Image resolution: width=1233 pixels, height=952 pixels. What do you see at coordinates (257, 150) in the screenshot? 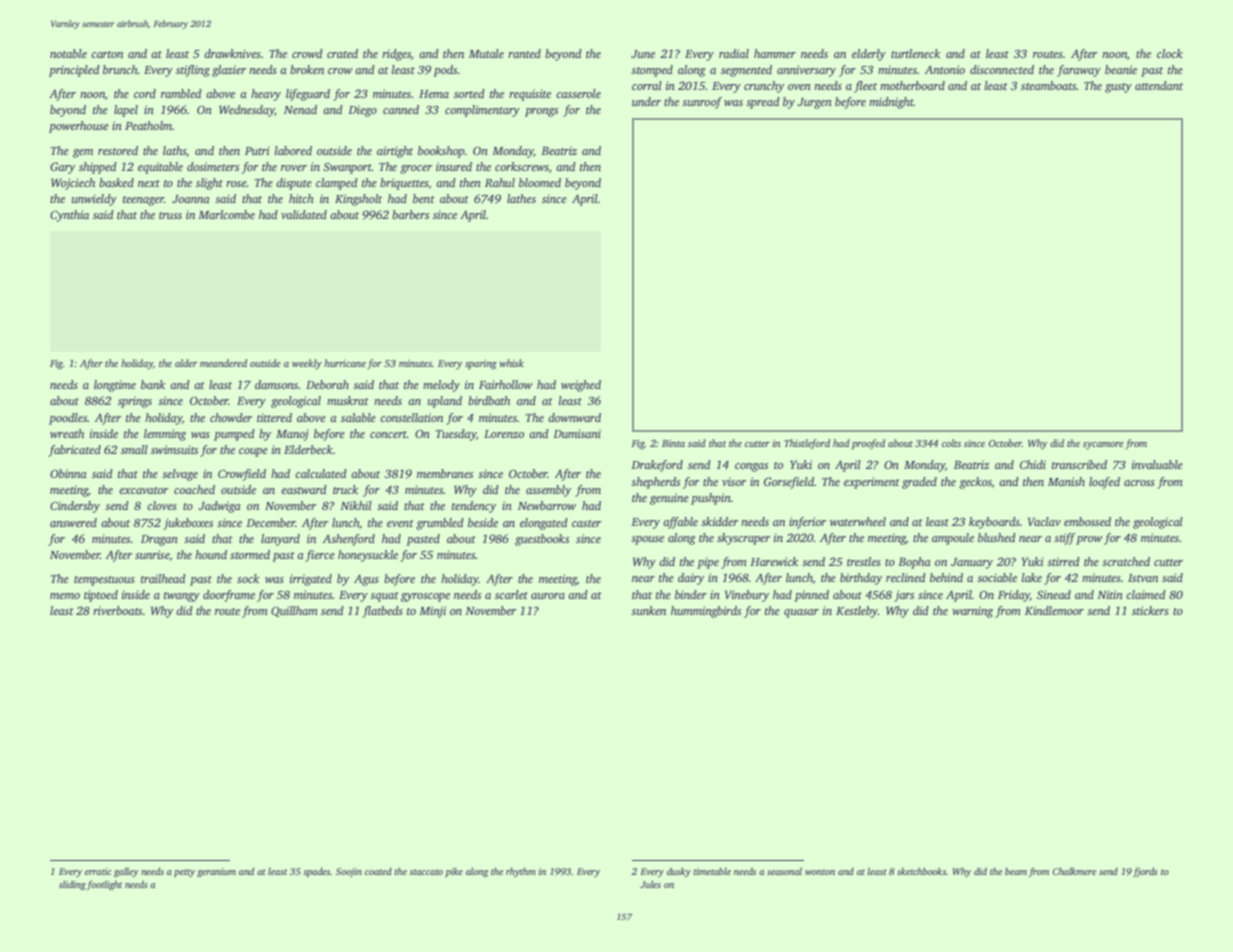
I see `Putri` at bounding box center [257, 150].
